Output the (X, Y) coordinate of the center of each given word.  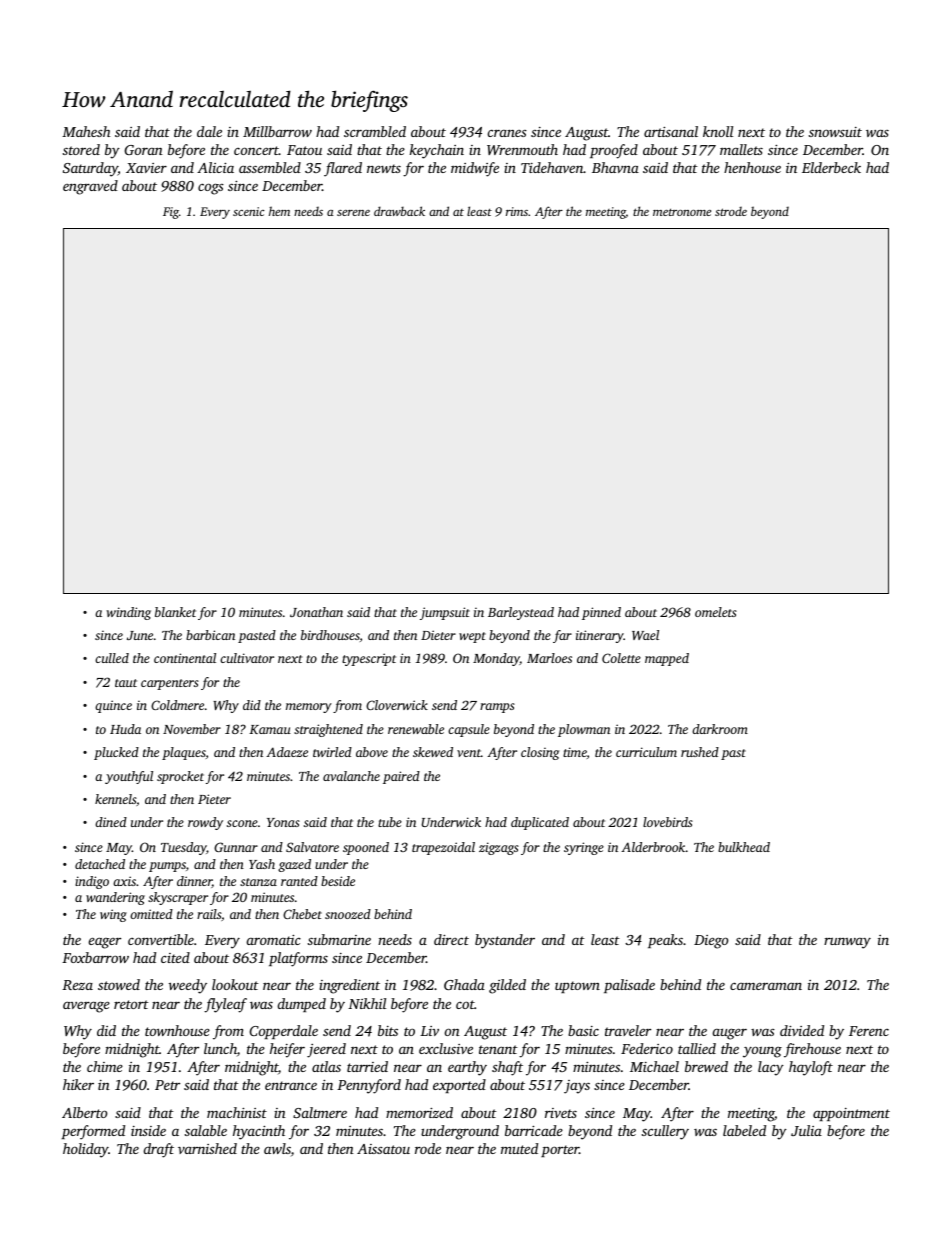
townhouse (177, 1030)
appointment (851, 1114)
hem (279, 211)
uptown (577, 987)
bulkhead (744, 847)
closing (540, 753)
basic (583, 1030)
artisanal (671, 131)
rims (517, 211)
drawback (399, 211)
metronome (682, 212)
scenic (249, 211)
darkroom (720, 729)
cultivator (247, 658)
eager (105, 943)
